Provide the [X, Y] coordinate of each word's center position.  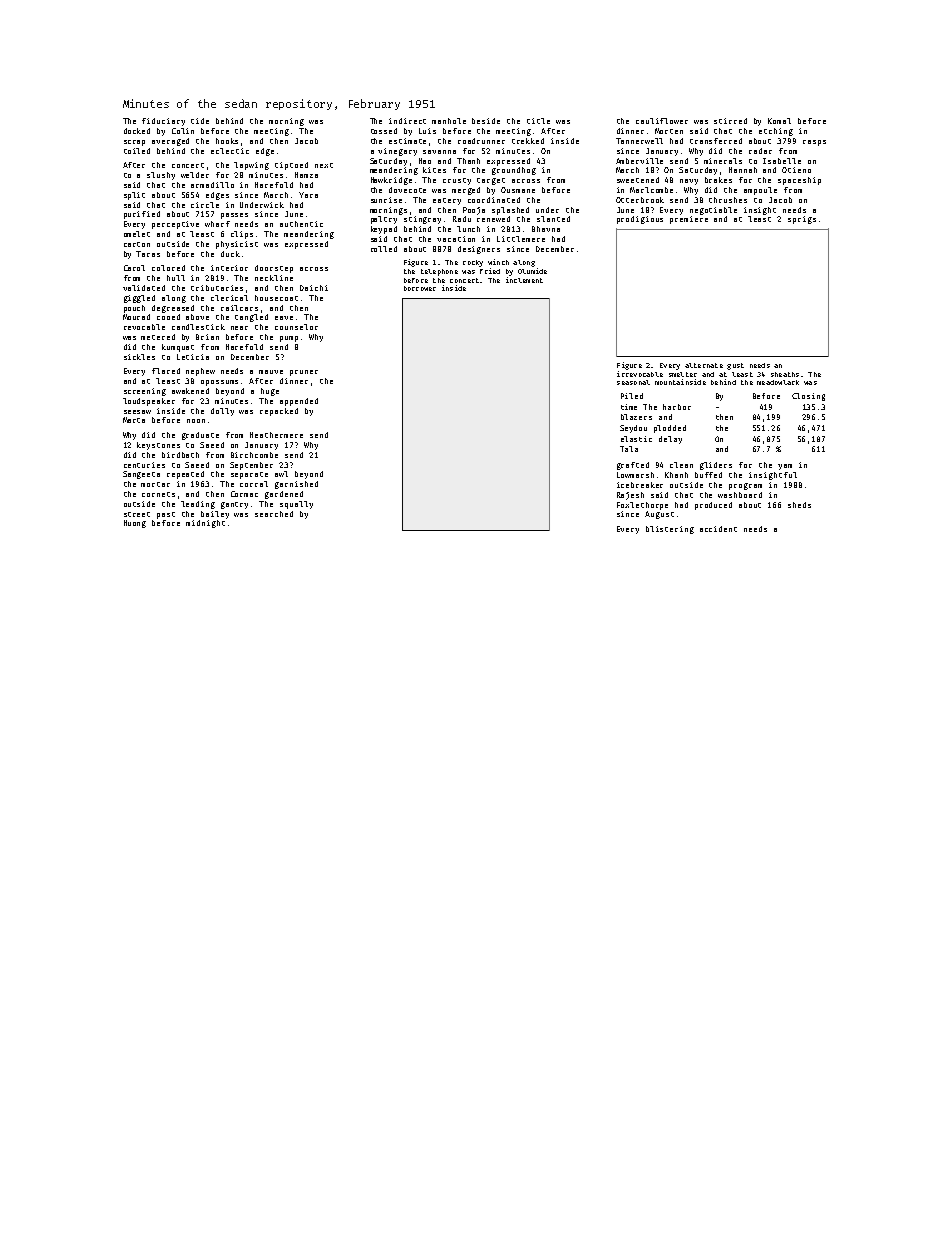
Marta [134, 420]
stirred [730, 121]
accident [718, 529]
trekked [528, 141]
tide [200, 121]
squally [296, 505]
